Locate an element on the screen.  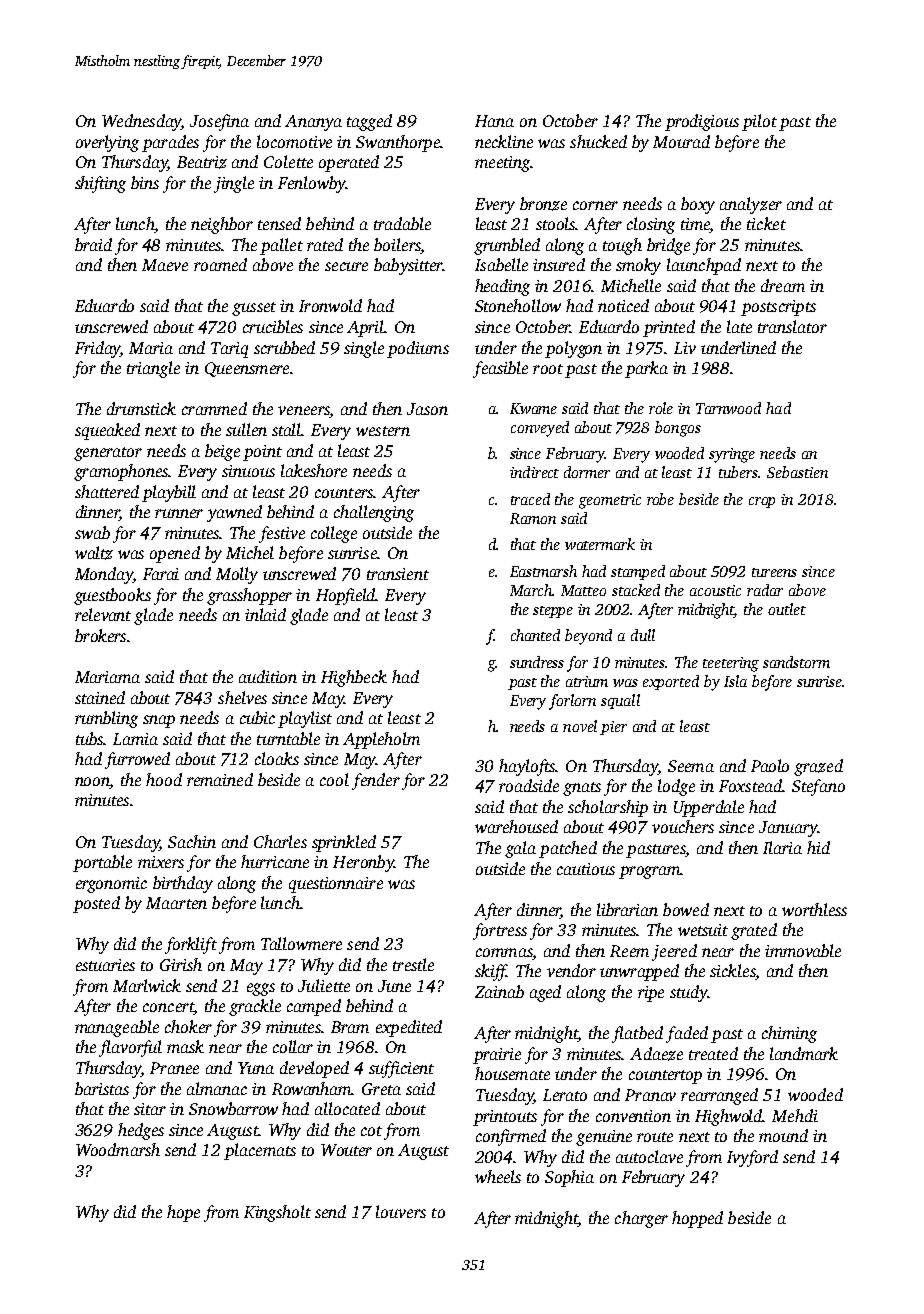
shucked is located at coordinates (598, 141).
